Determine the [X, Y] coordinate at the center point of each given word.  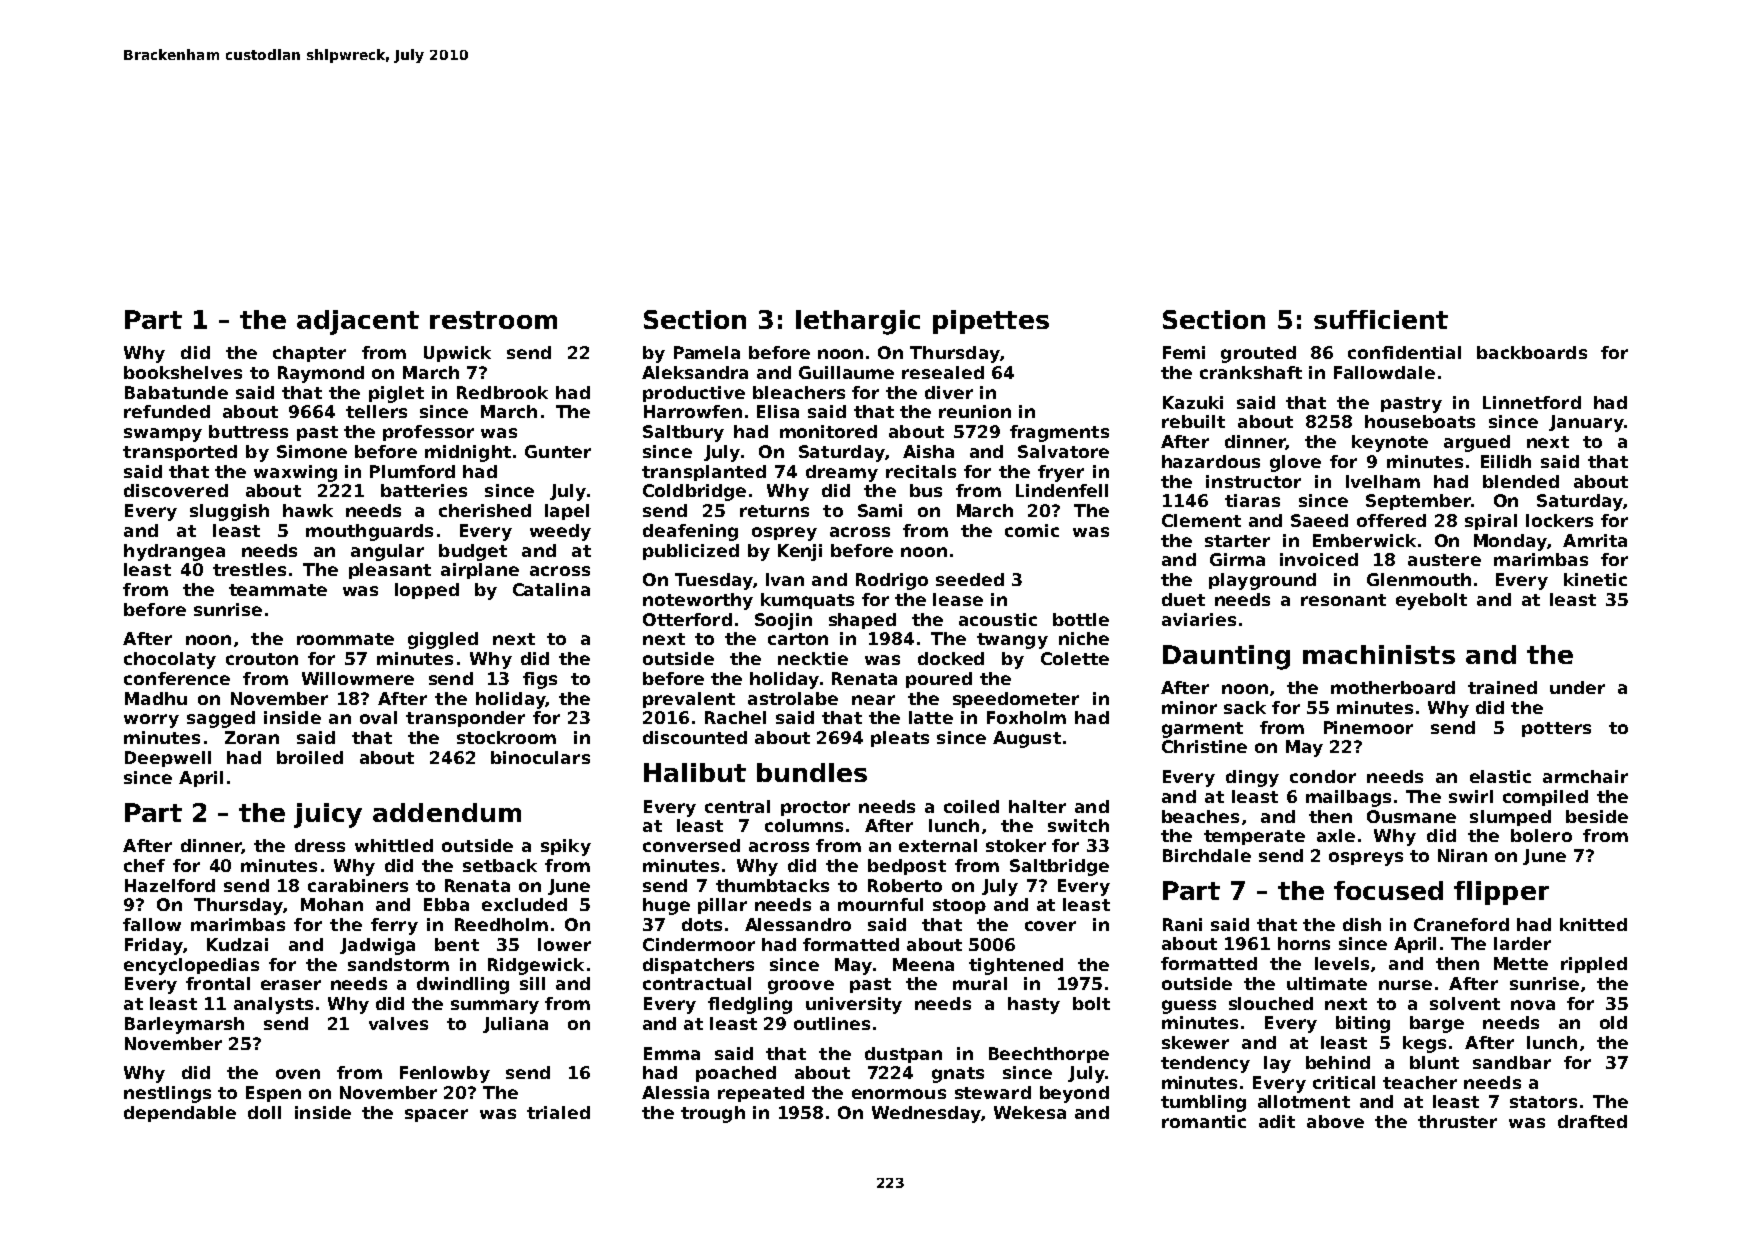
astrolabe [793, 698]
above [1335, 1121]
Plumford [412, 471]
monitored [828, 431]
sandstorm [398, 964]
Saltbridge [1059, 867]
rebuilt [1193, 421]
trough [713, 1114]
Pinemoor [1368, 727]
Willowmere [358, 678]
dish [1362, 924]
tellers [376, 411]
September [1418, 502]
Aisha [928, 451]
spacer [436, 1115]
